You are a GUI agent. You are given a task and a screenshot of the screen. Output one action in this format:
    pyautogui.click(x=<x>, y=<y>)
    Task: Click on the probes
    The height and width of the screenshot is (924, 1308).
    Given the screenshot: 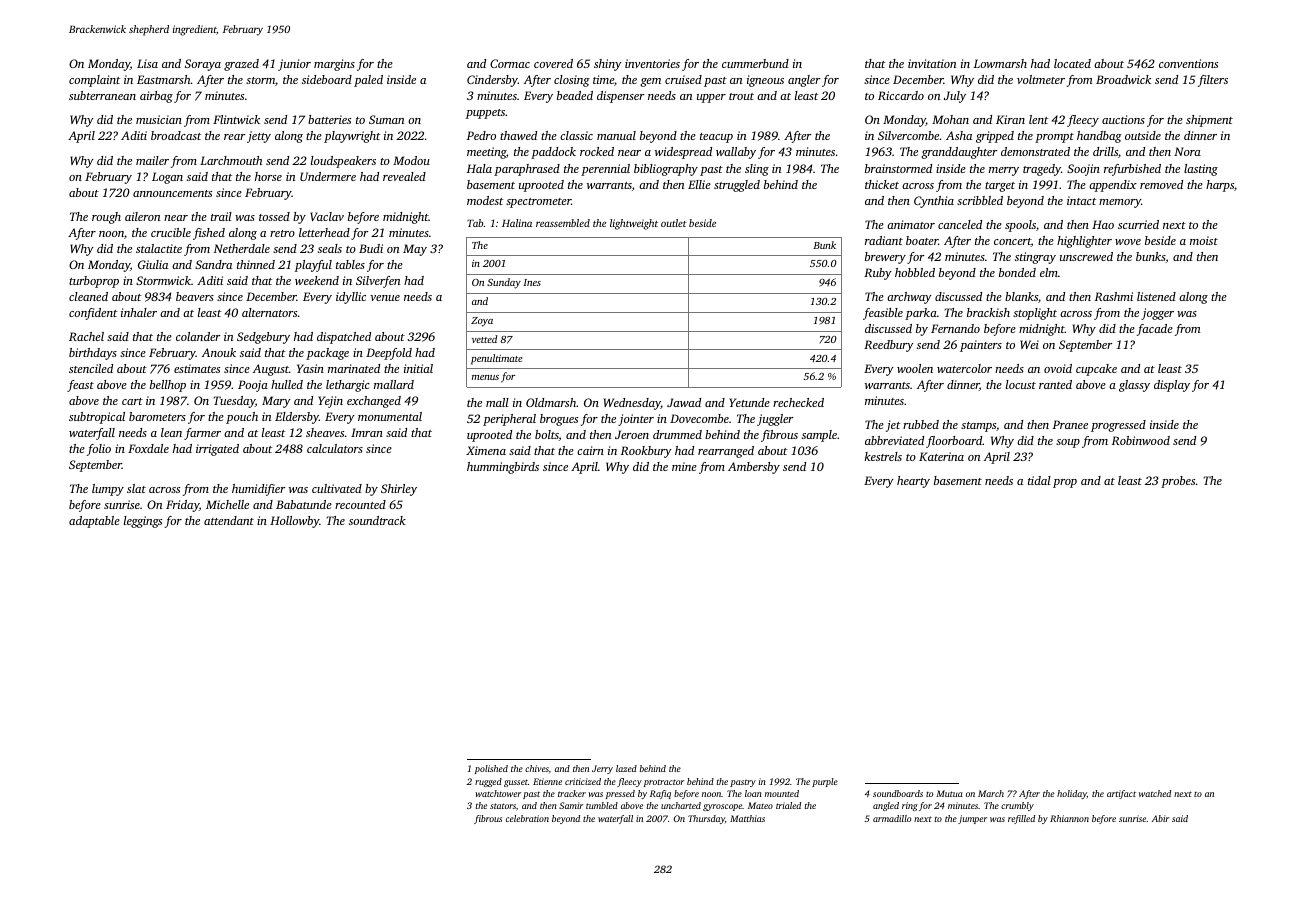 What is the action you would take?
    pyautogui.click(x=1178, y=482)
